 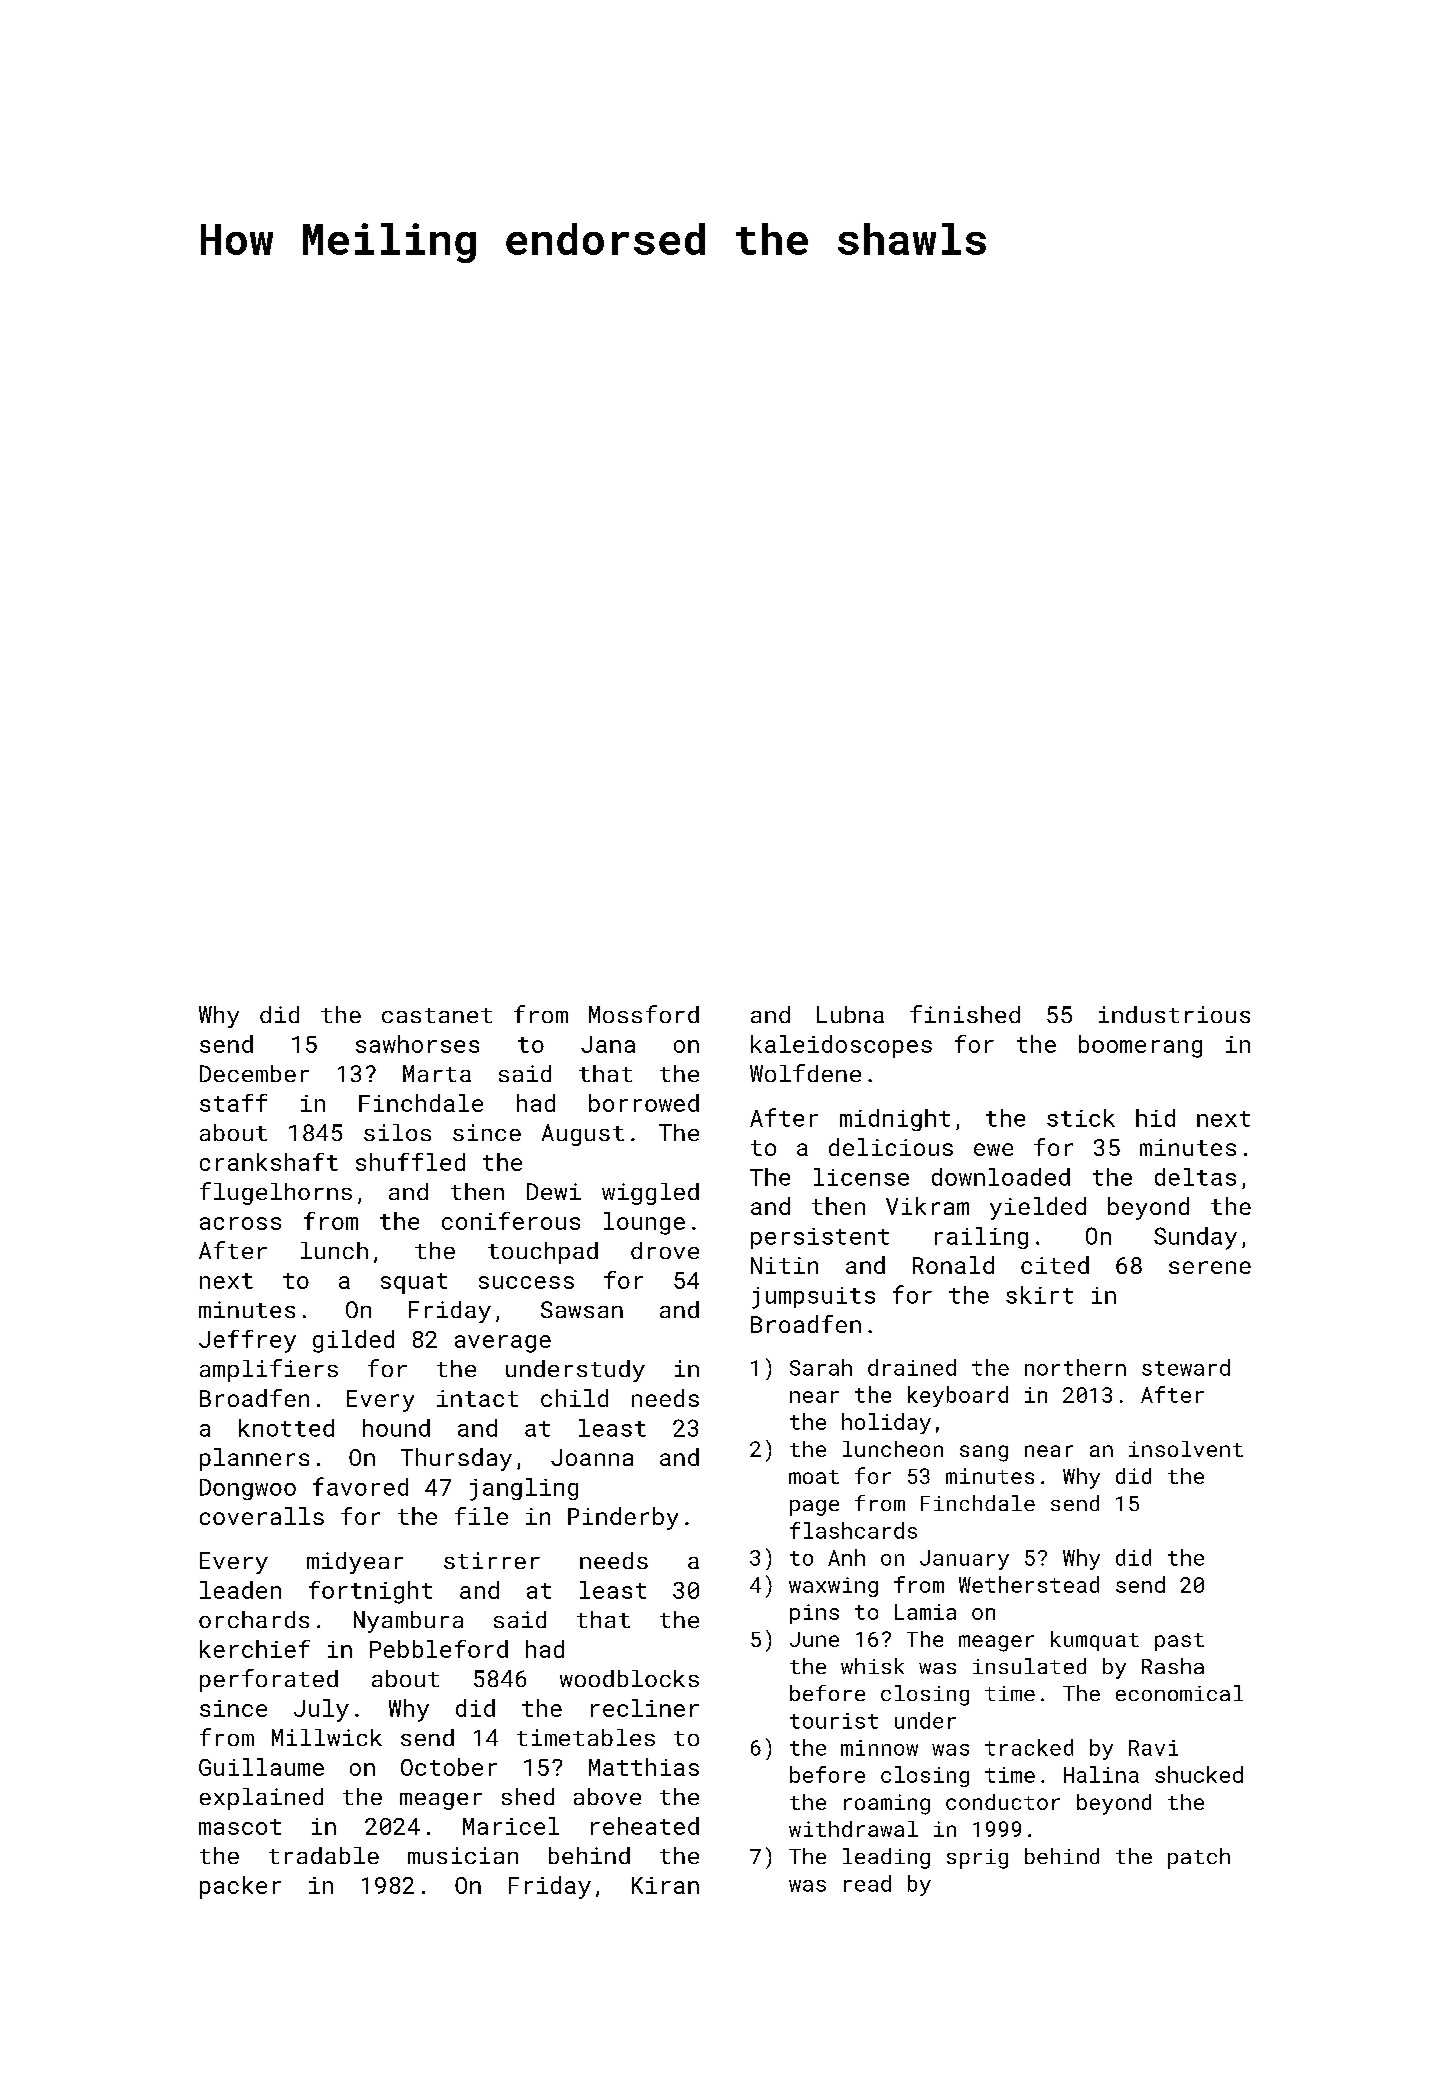 I want to click on Lubna, so click(x=850, y=1014).
